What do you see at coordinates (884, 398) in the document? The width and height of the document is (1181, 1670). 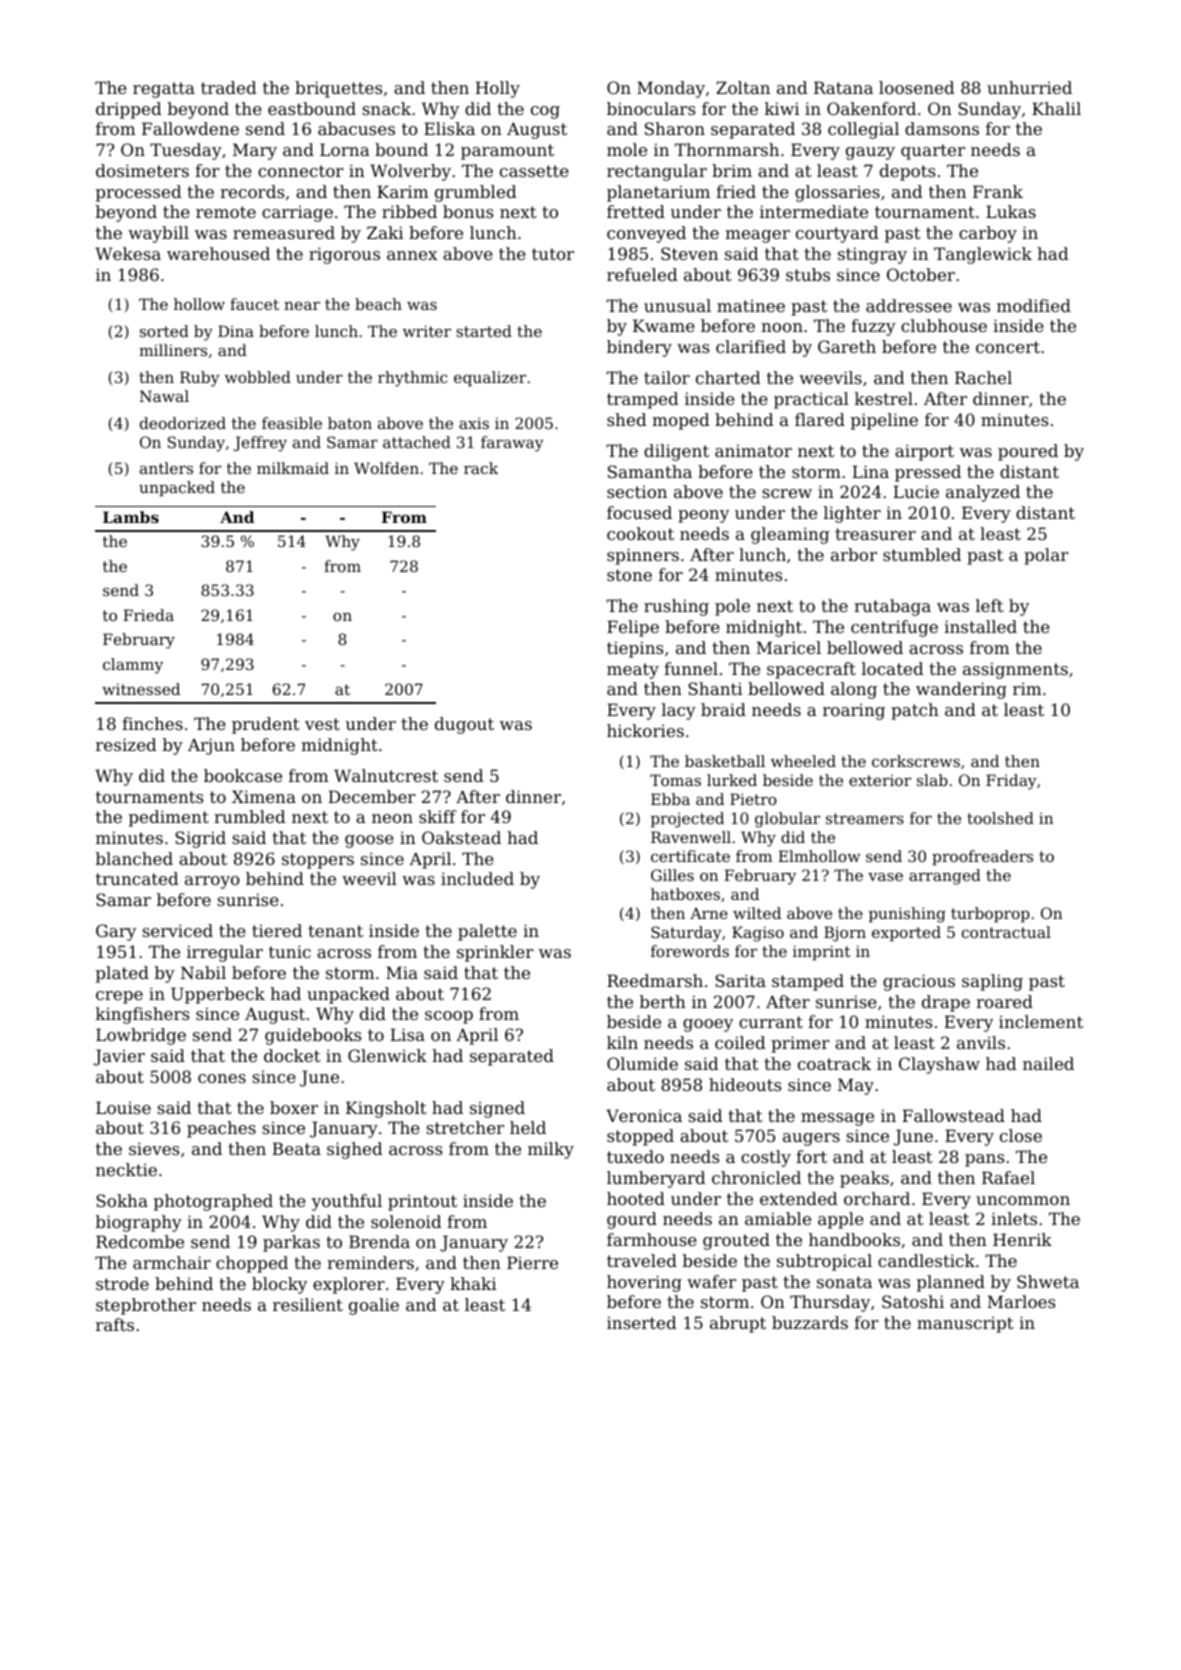 I see `kestrel` at bounding box center [884, 398].
